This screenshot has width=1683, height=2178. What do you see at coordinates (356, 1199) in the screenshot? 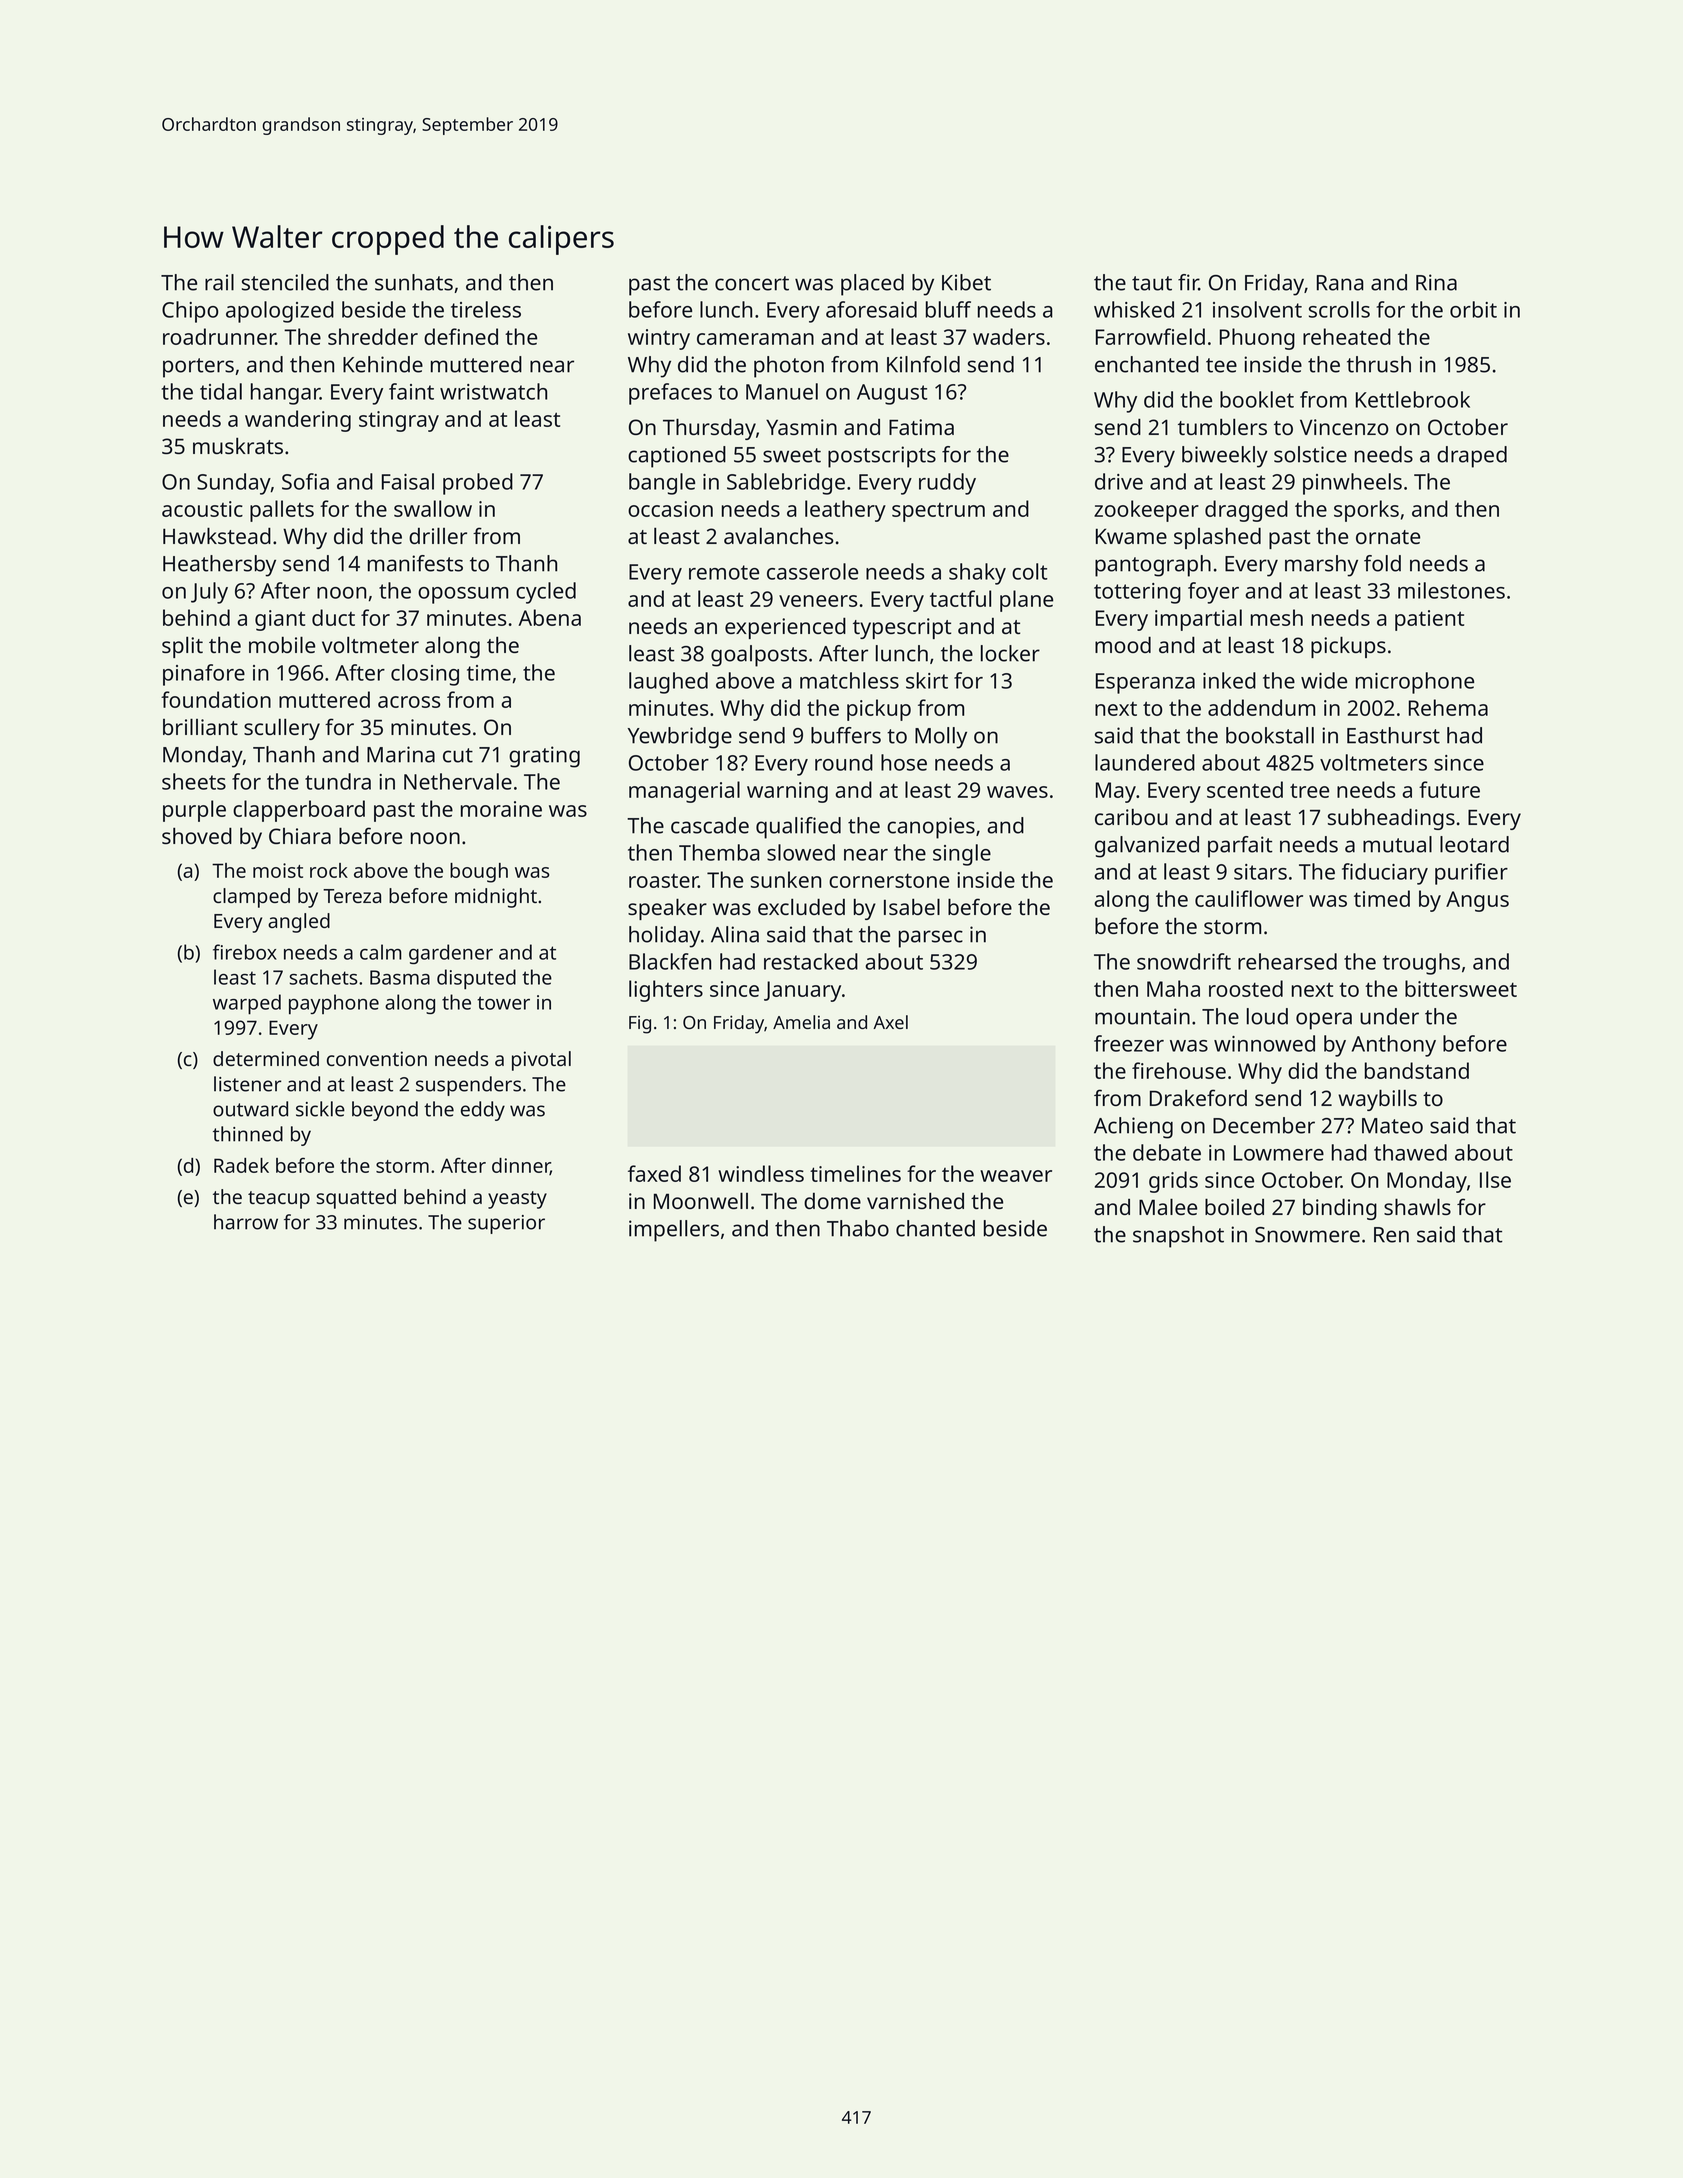
I see `squatted` at bounding box center [356, 1199].
